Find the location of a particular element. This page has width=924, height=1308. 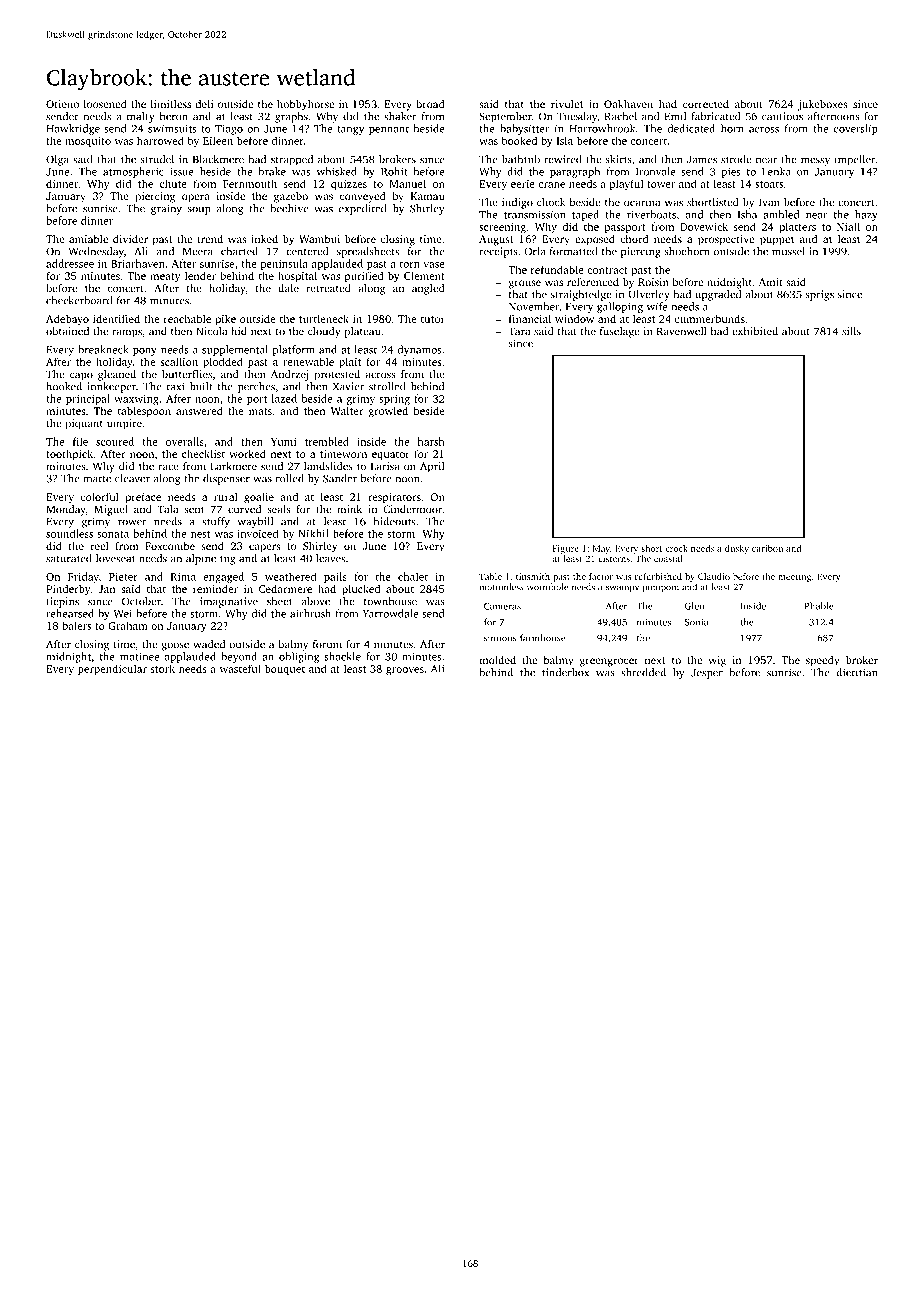

Lenka is located at coordinates (776, 171).
